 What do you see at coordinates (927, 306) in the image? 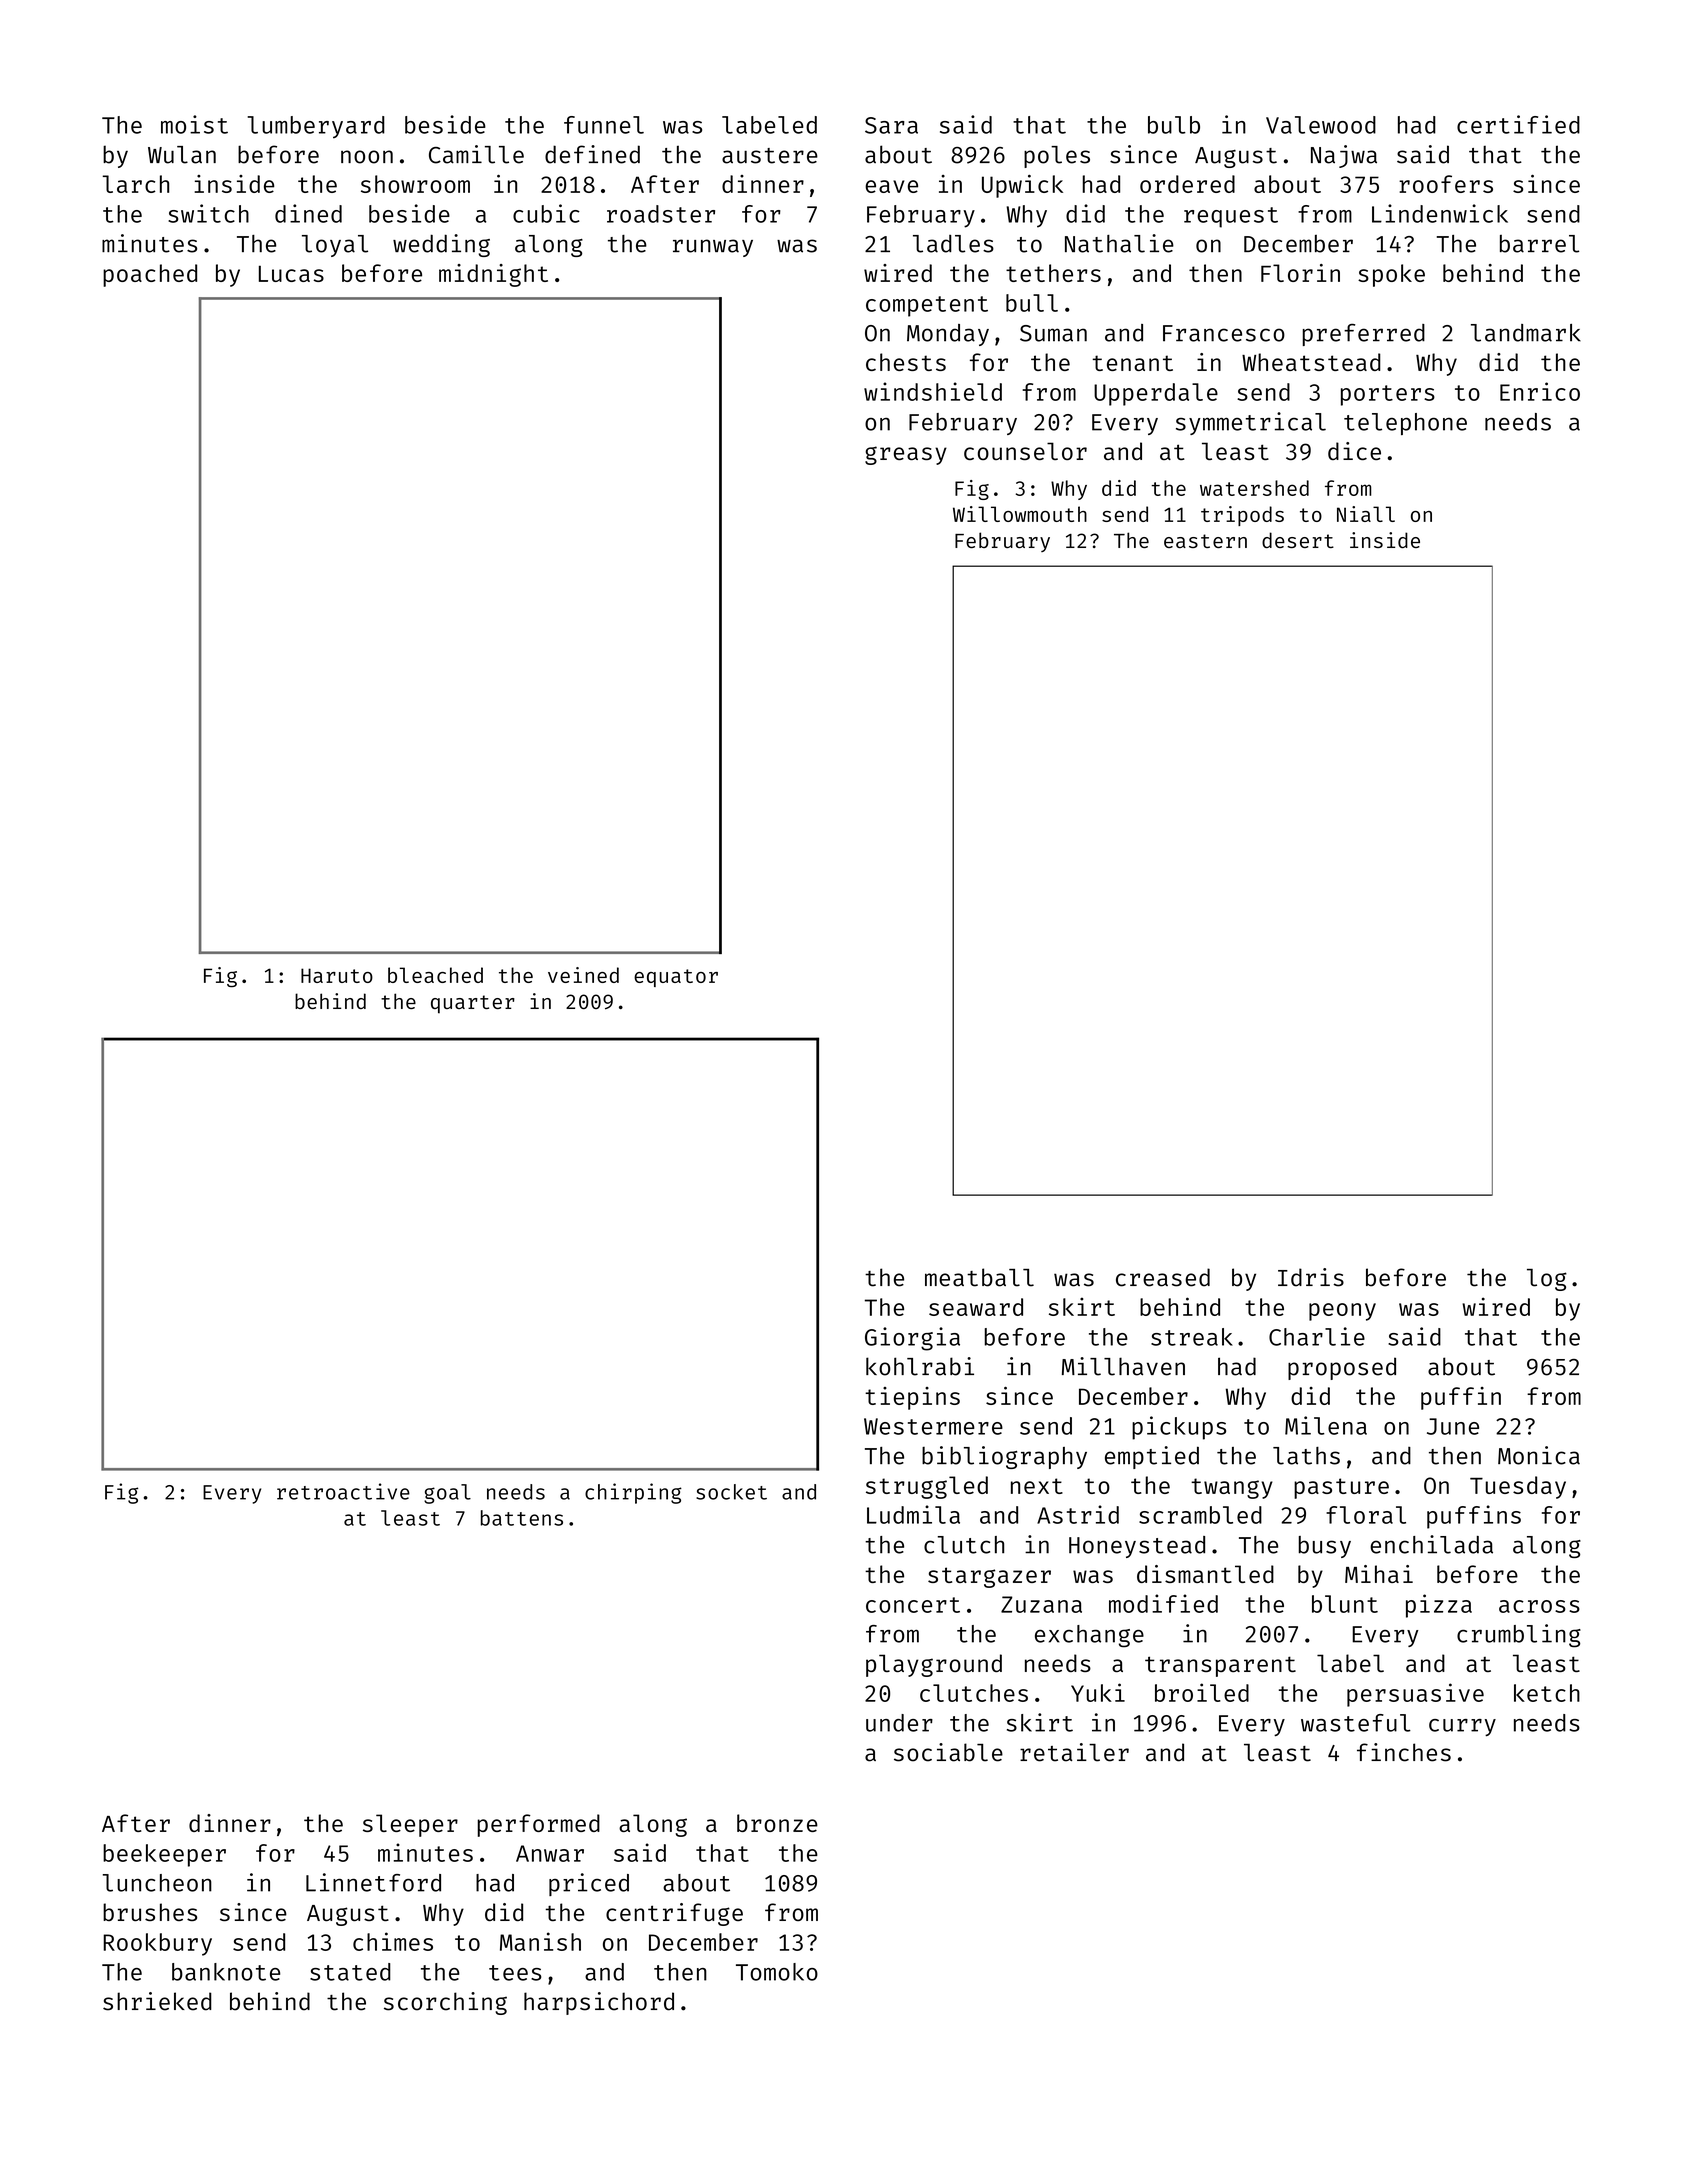
I see `competent` at bounding box center [927, 306].
